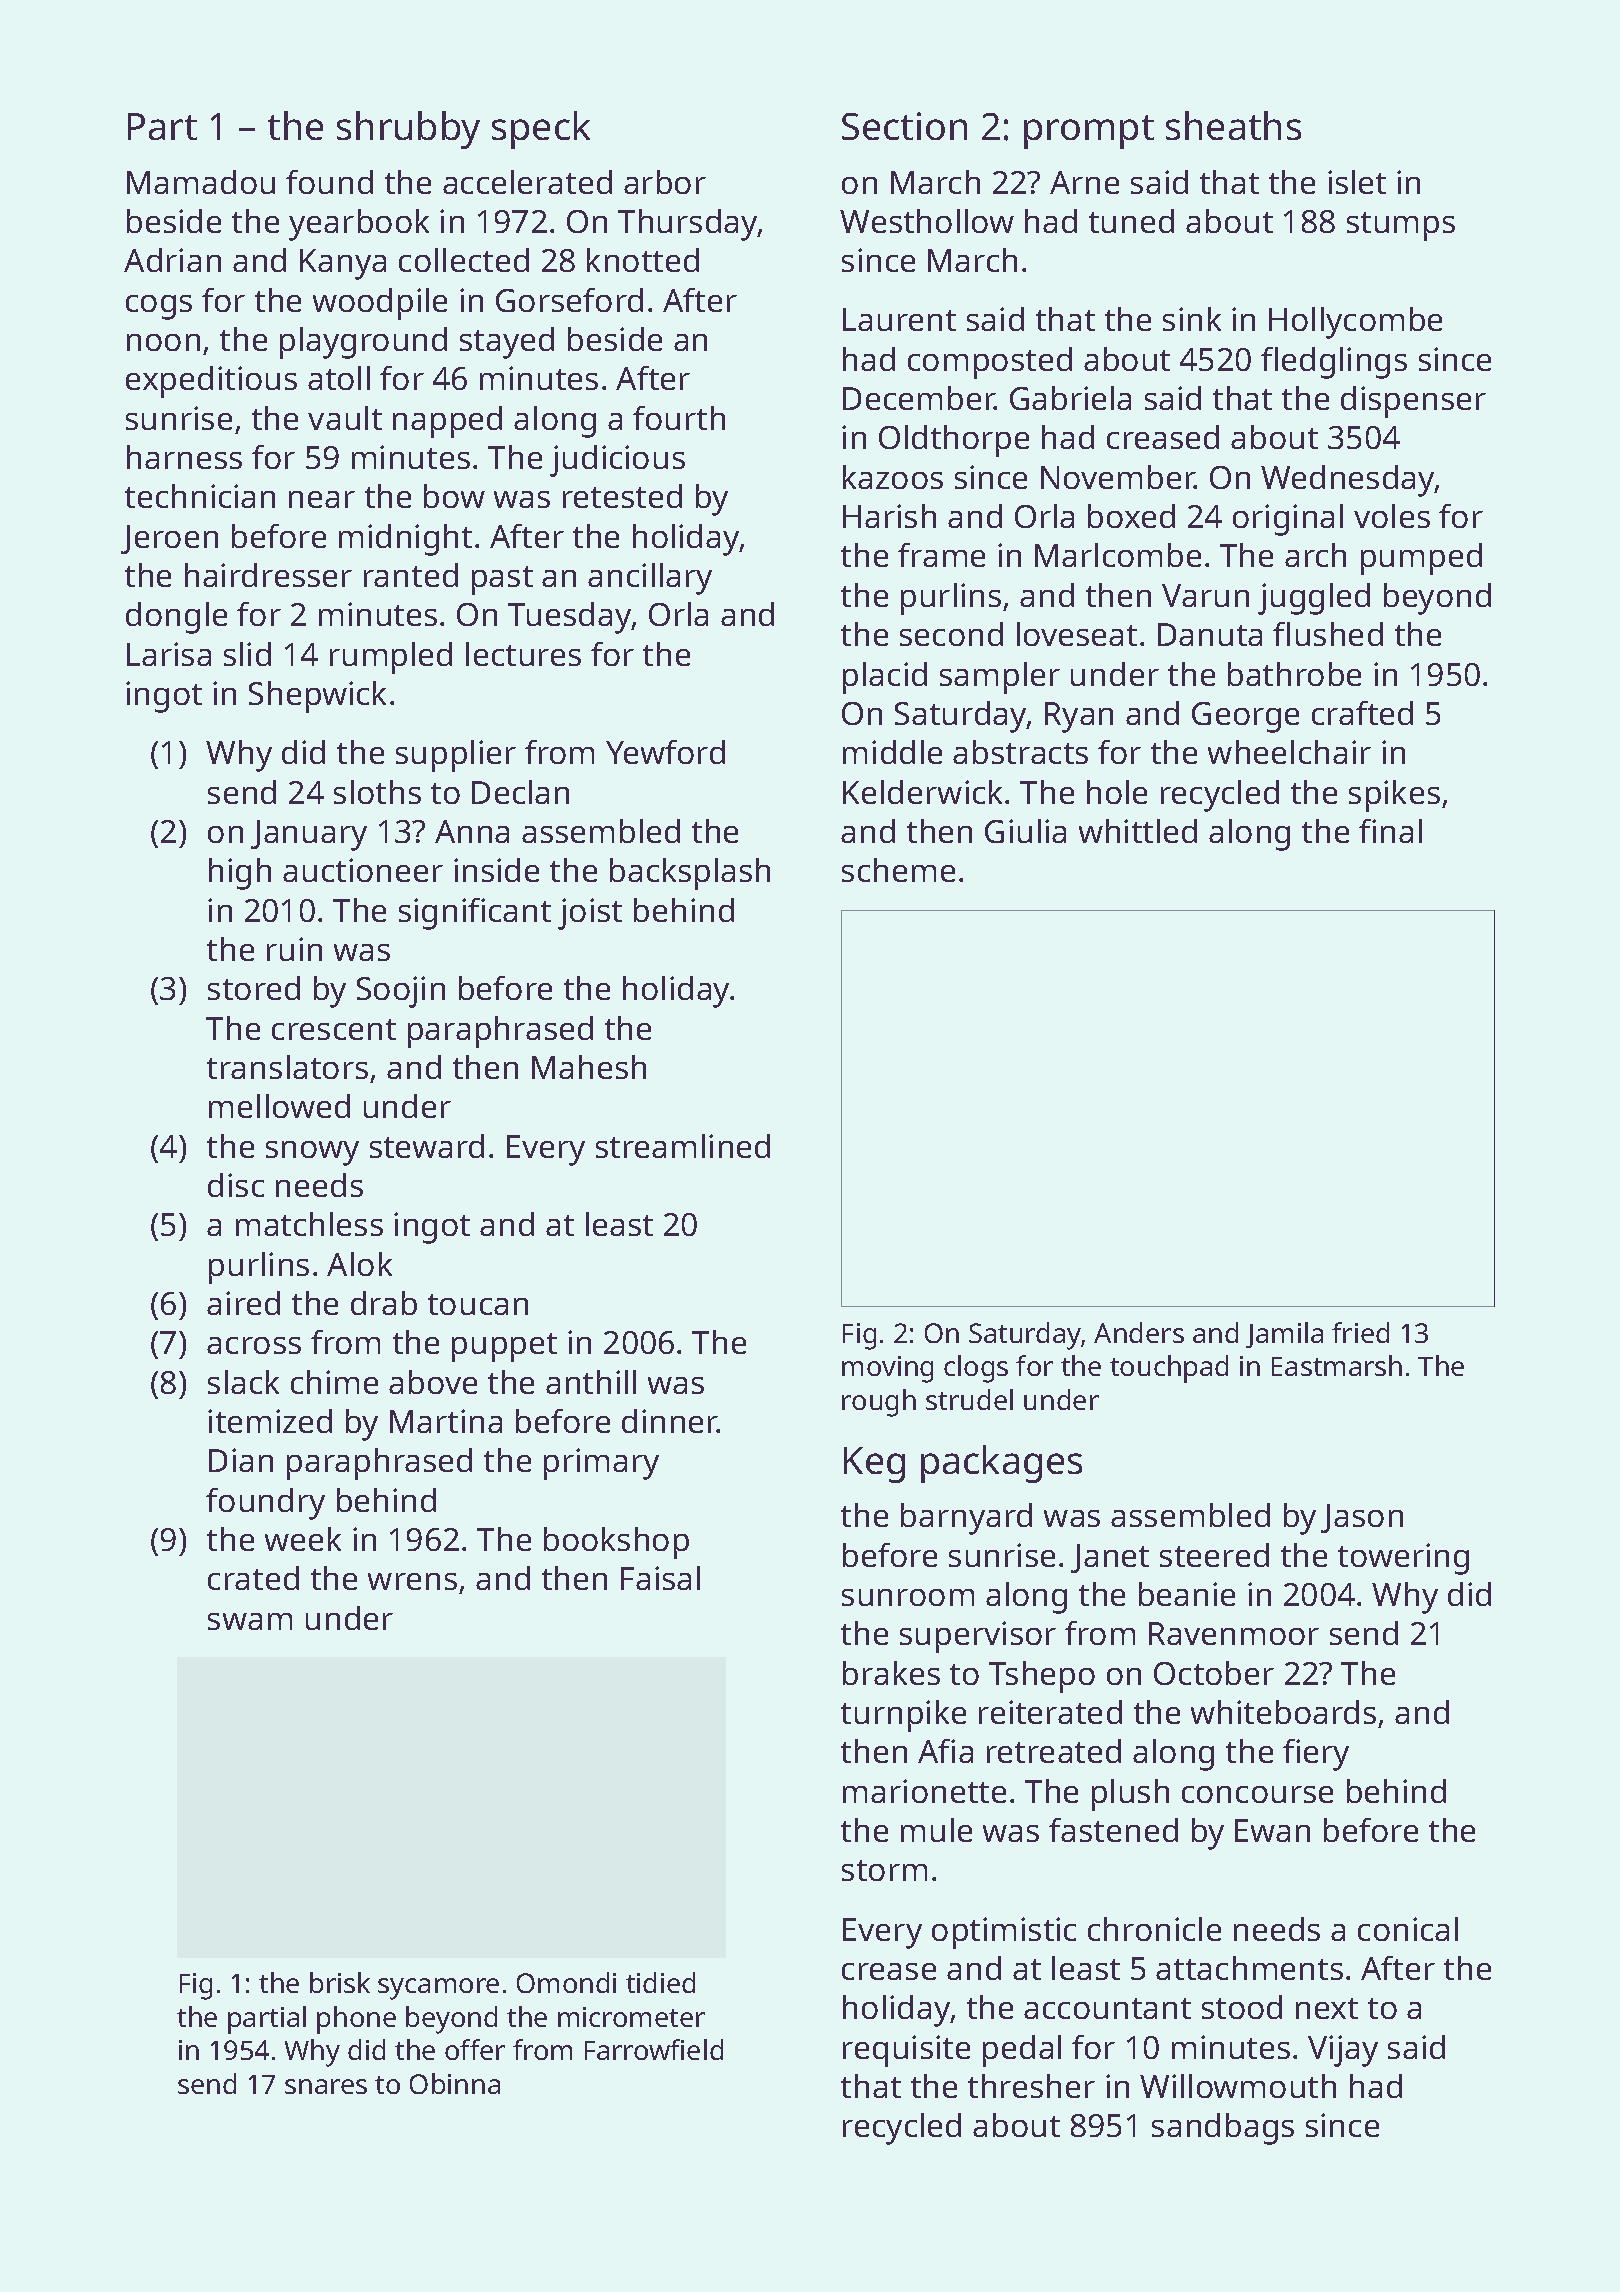 The height and width of the page is (2292, 1620). What do you see at coordinates (1360, 1332) in the page?
I see `fried` at bounding box center [1360, 1332].
